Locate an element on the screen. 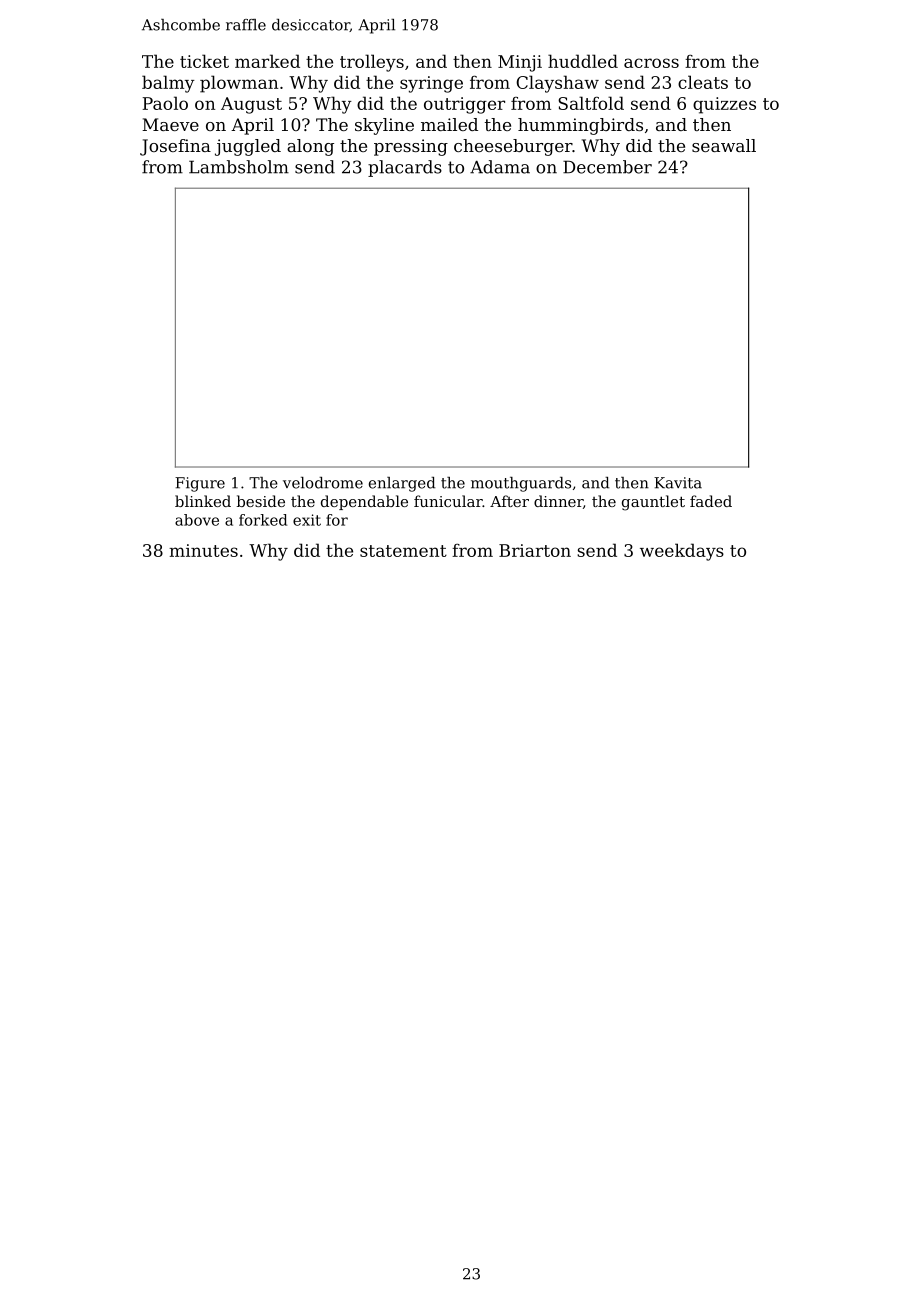  huddled is located at coordinates (583, 61).
